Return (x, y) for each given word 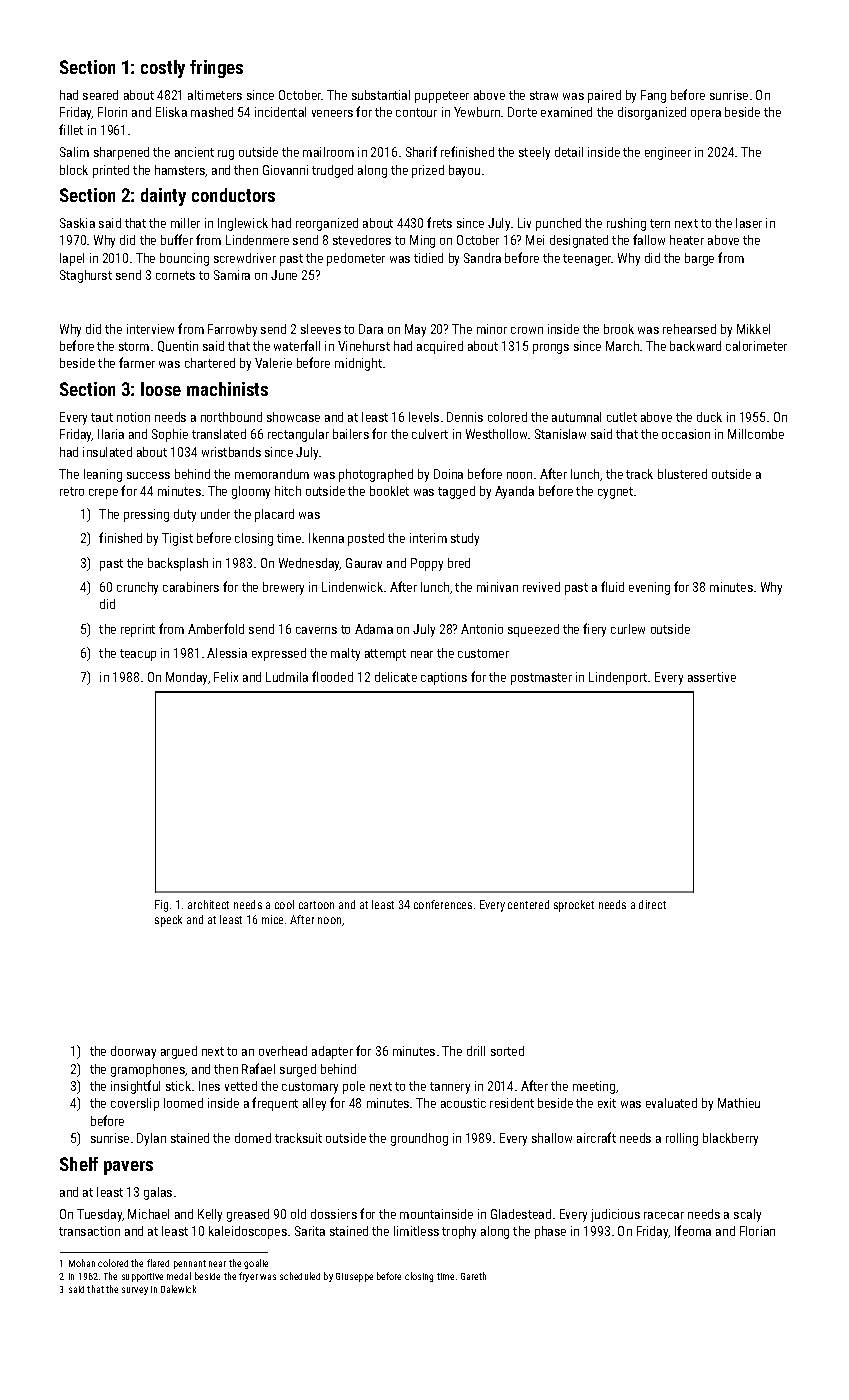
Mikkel (753, 329)
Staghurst (86, 276)
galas (158, 1193)
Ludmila (287, 677)
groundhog (419, 1139)
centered (528, 904)
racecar (664, 1215)
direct (652, 904)
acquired (440, 347)
